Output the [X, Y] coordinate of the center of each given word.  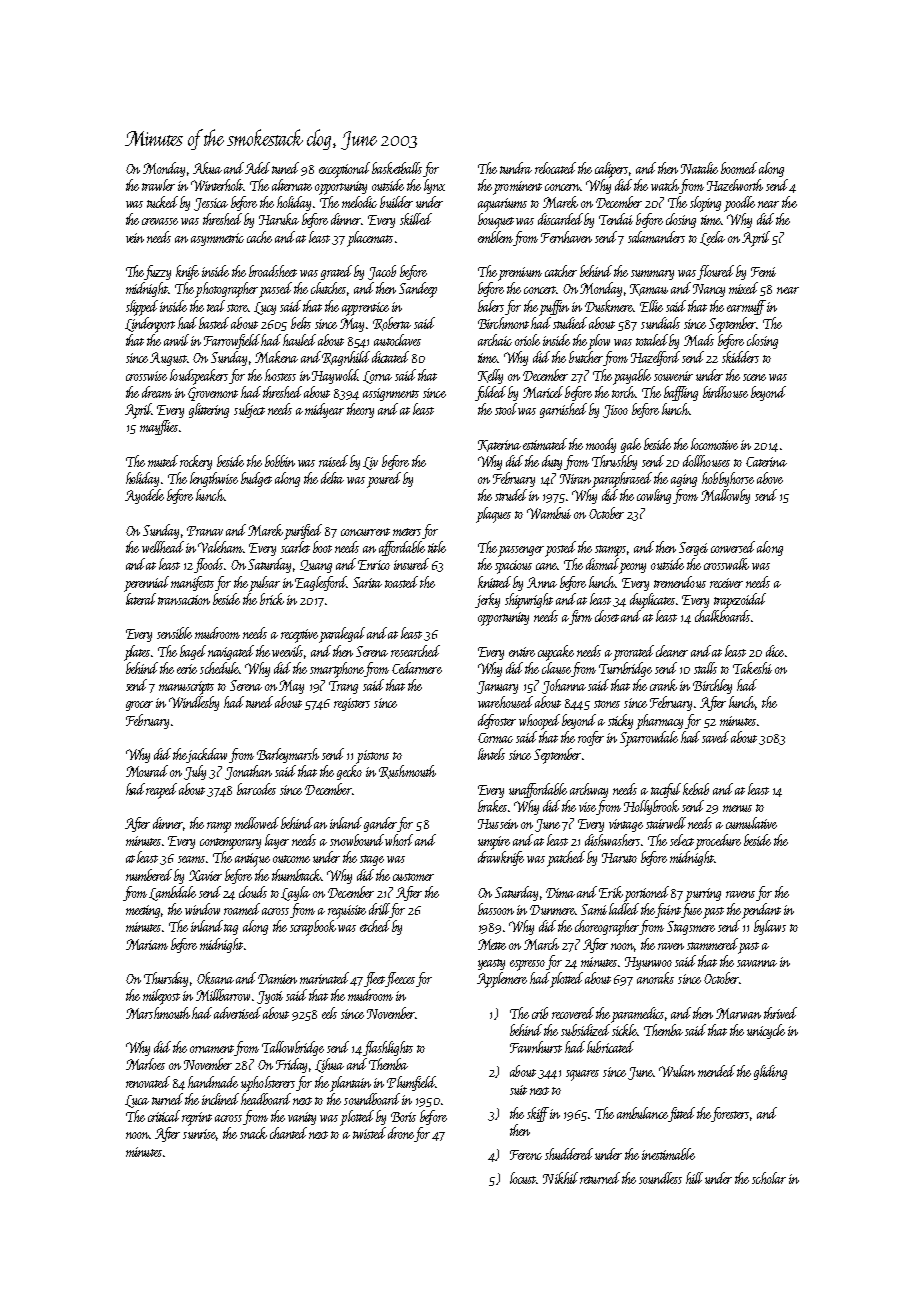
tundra [516, 168]
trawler [158, 185]
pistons [372, 757]
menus [737, 808]
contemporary [230, 844]
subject [249, 410]
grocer [139, 706]
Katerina [499, 446]
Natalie [699, 168]
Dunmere [553, 910]
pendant [761, 911]
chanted [288, 1133]
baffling [681, 393]
